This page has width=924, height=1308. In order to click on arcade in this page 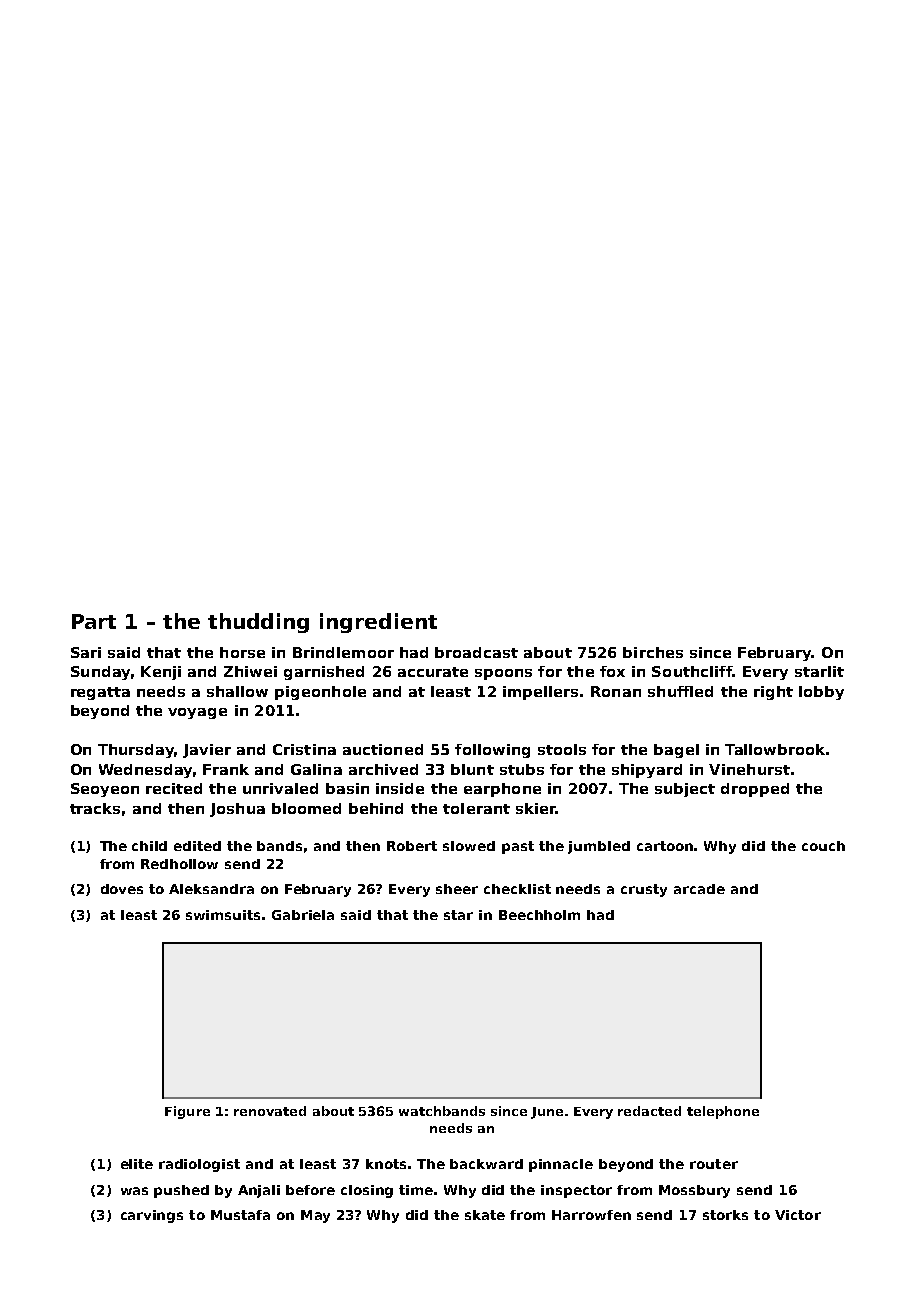, I will do `click(699, 889)`.
